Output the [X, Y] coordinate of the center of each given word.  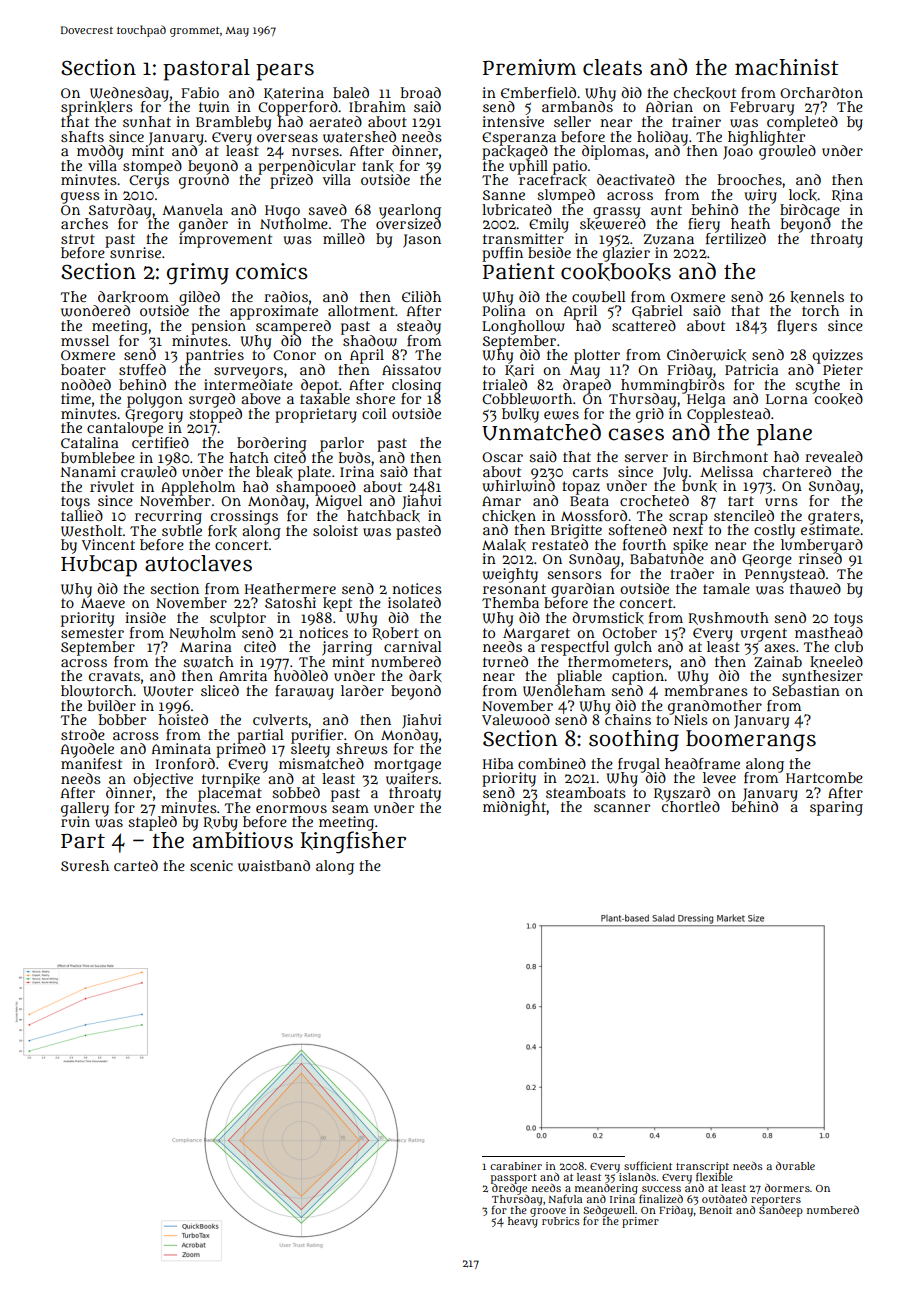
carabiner [516, 1166]
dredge [509, 1189]
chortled [691, 806]
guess [80, 198]
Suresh [85, 865]
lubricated [517, 209]
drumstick [608, 618]
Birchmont [730, 456]
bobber [122, 719]
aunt [666, 210]
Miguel [338, 502]
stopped [215, 415]
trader [692, 573]
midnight [514, 808]
